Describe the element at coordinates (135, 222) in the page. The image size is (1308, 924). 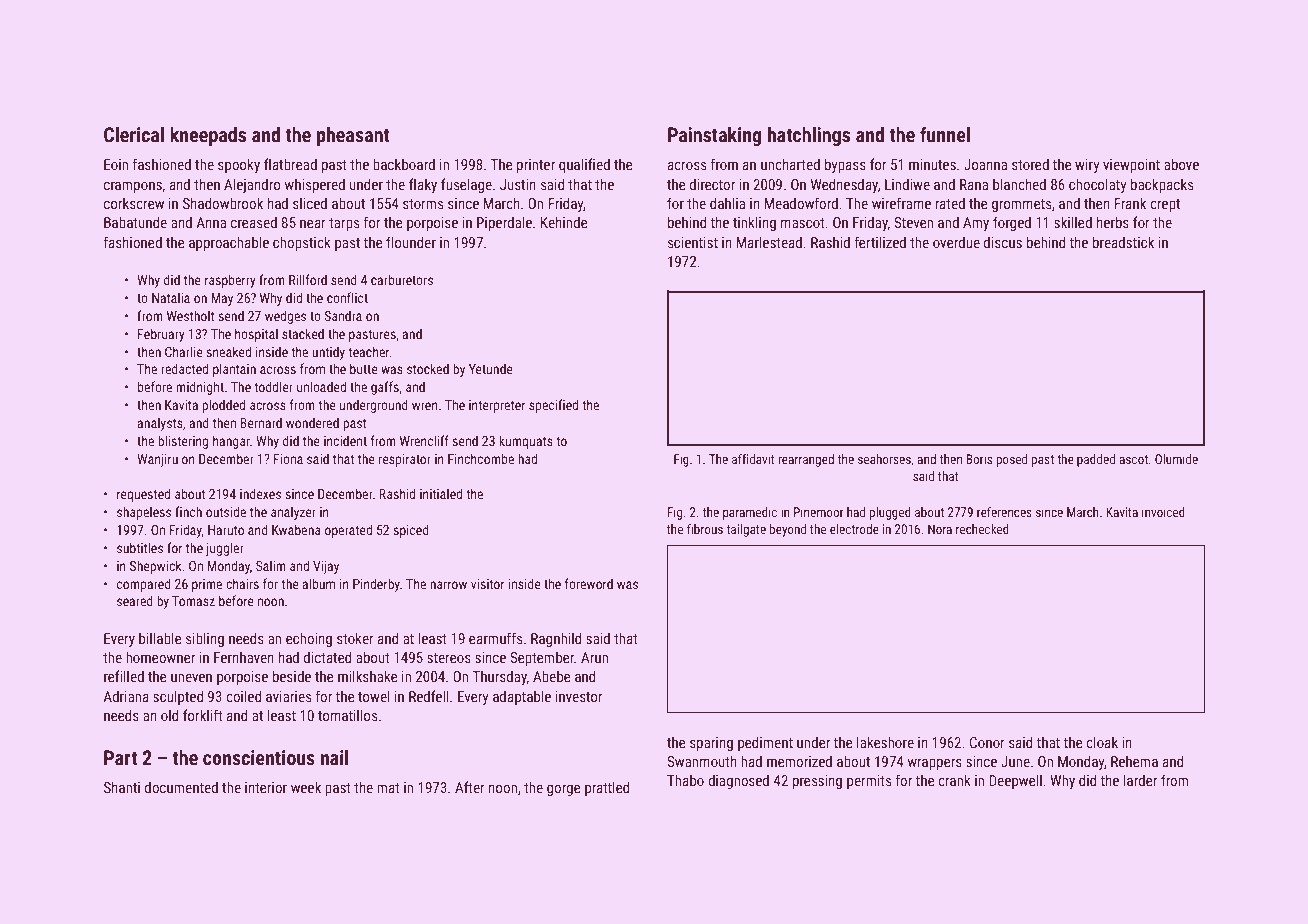
I see `Babatunde` at that location.
